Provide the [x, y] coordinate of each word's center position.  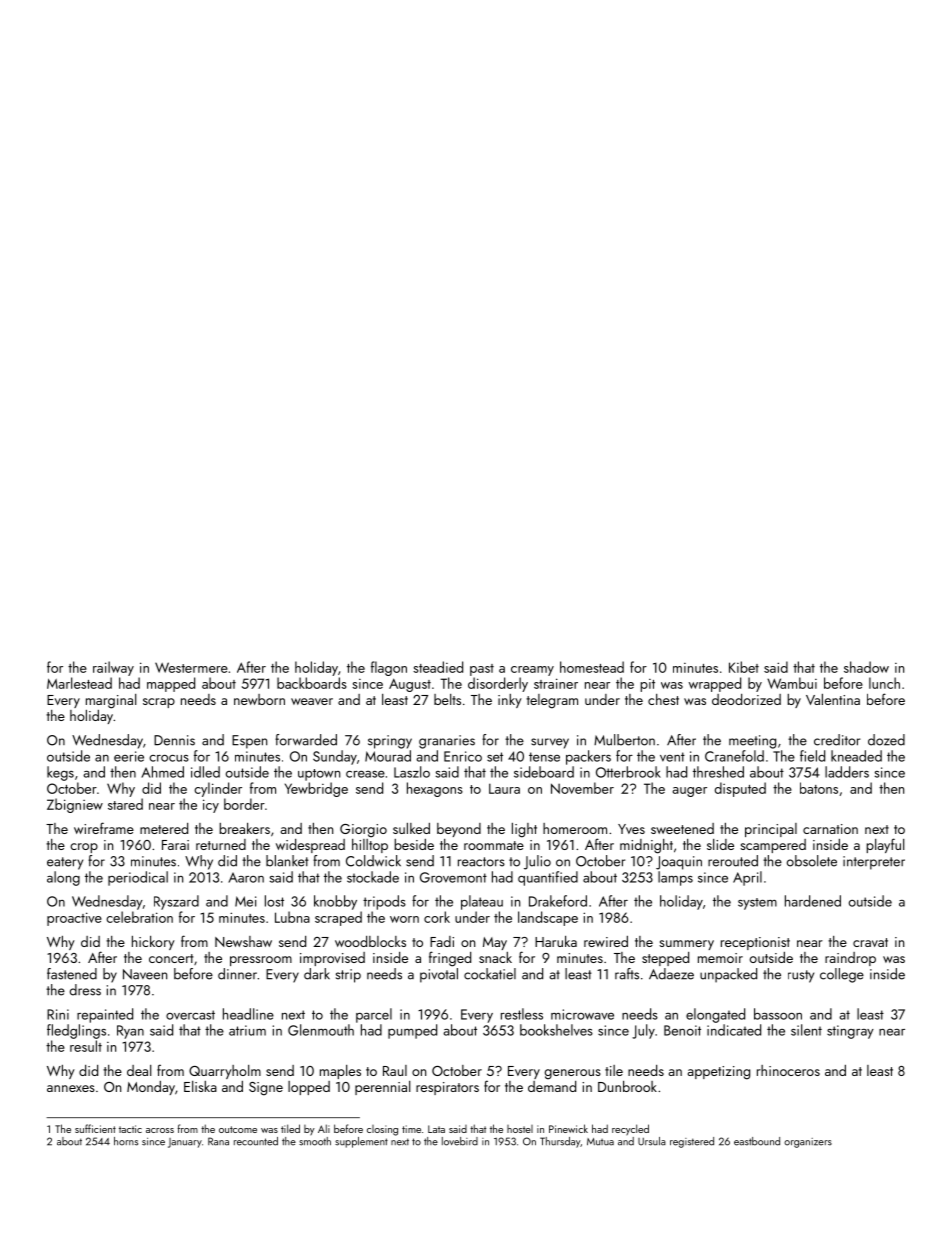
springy [390, 742]
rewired [606, 941]
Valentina [833, 699]
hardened [813, 901]
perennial [382, 1088]
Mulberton [624, 740]
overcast [190, 1015]
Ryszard [176, 902]
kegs [60, 773]
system [757, 904]
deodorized [746, 699]
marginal [111, 701]
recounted [256, 1141]
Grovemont [453, 877]
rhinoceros [788, 1070]
